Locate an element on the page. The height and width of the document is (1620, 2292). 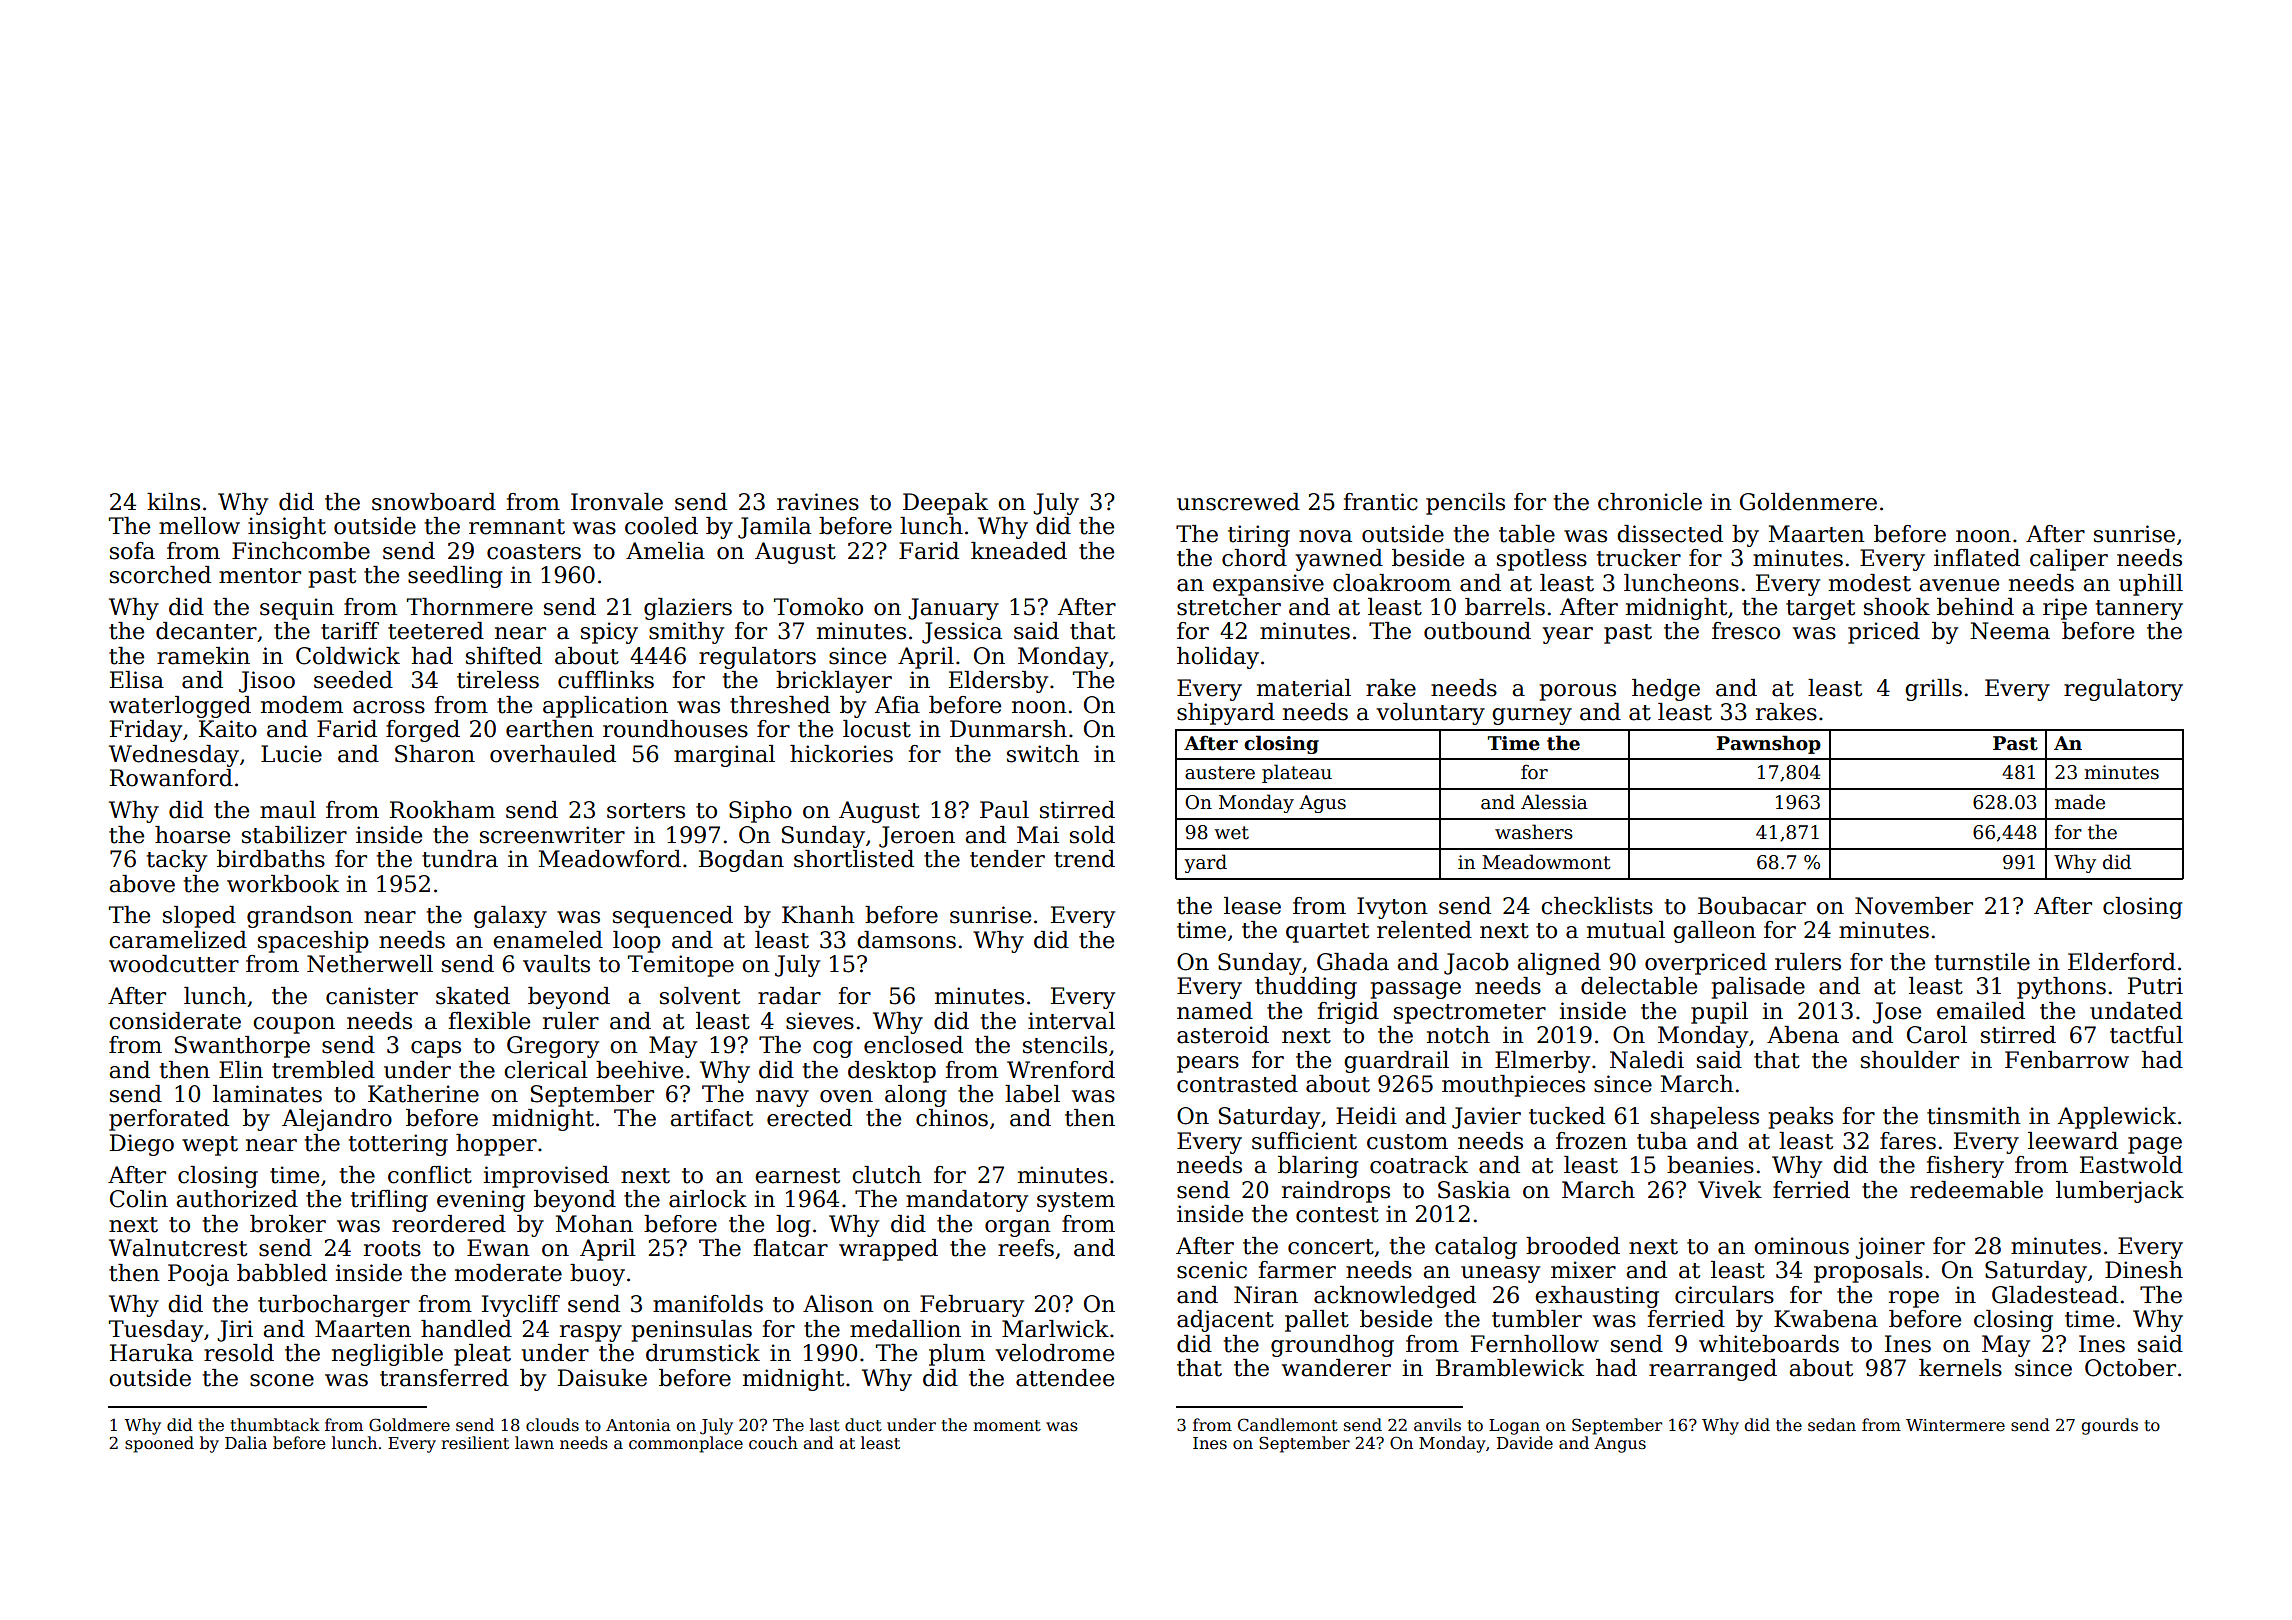
modest is located at coordinates (1870, 583).
